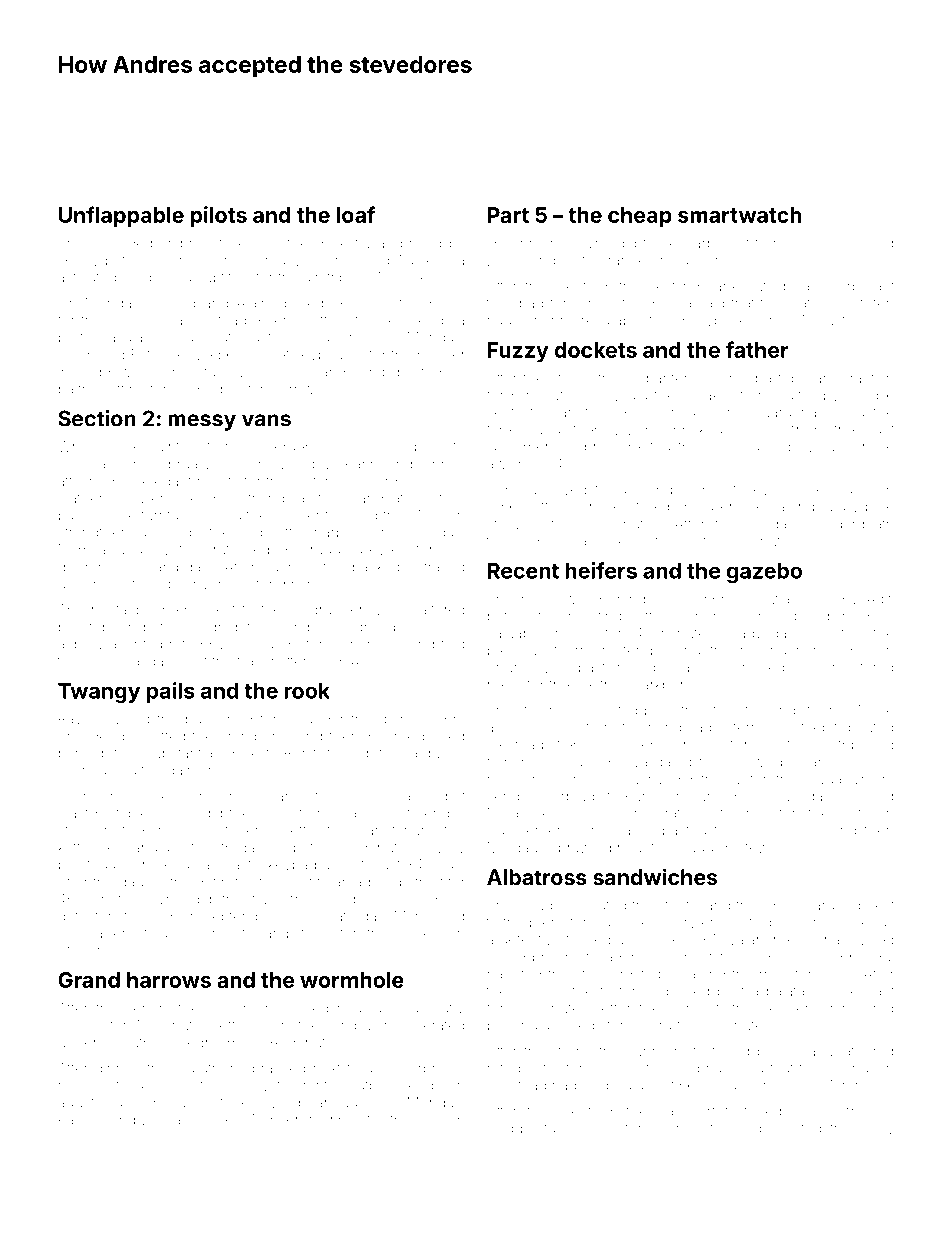 This image has height=1233, width=952. Describe the element at coordinates (607, 1087) in the image. I see `shaped` at that location.
